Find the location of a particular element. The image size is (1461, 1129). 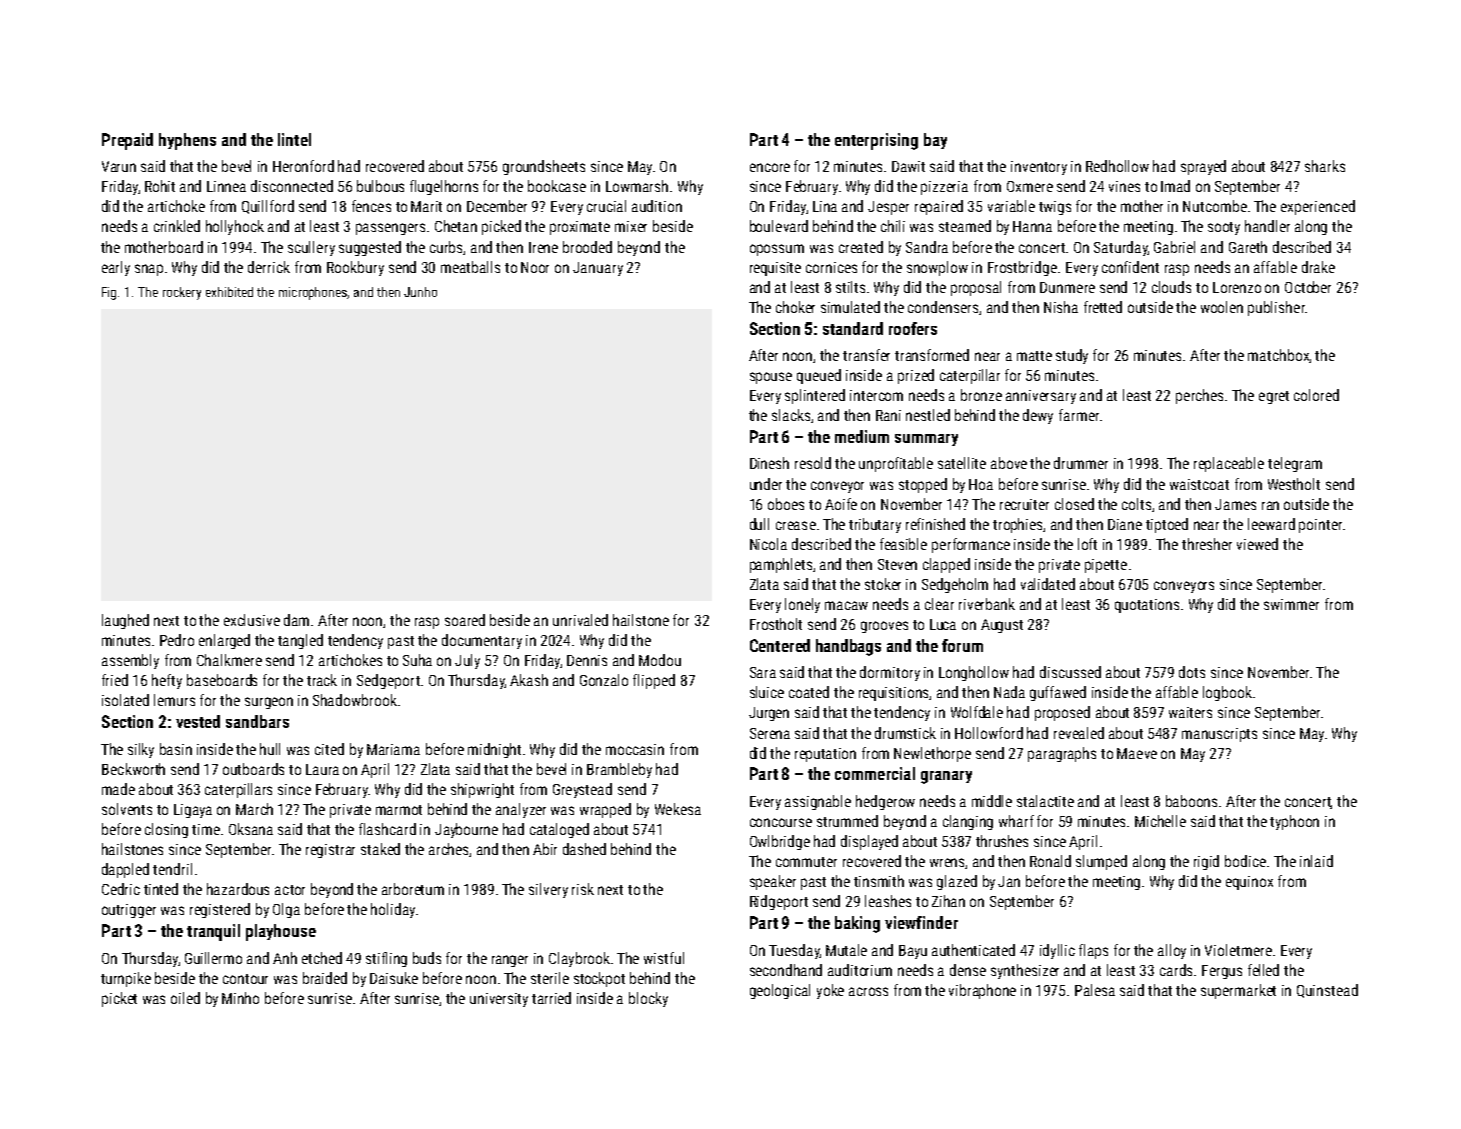

requisite is located at coordinates (775, 269).
